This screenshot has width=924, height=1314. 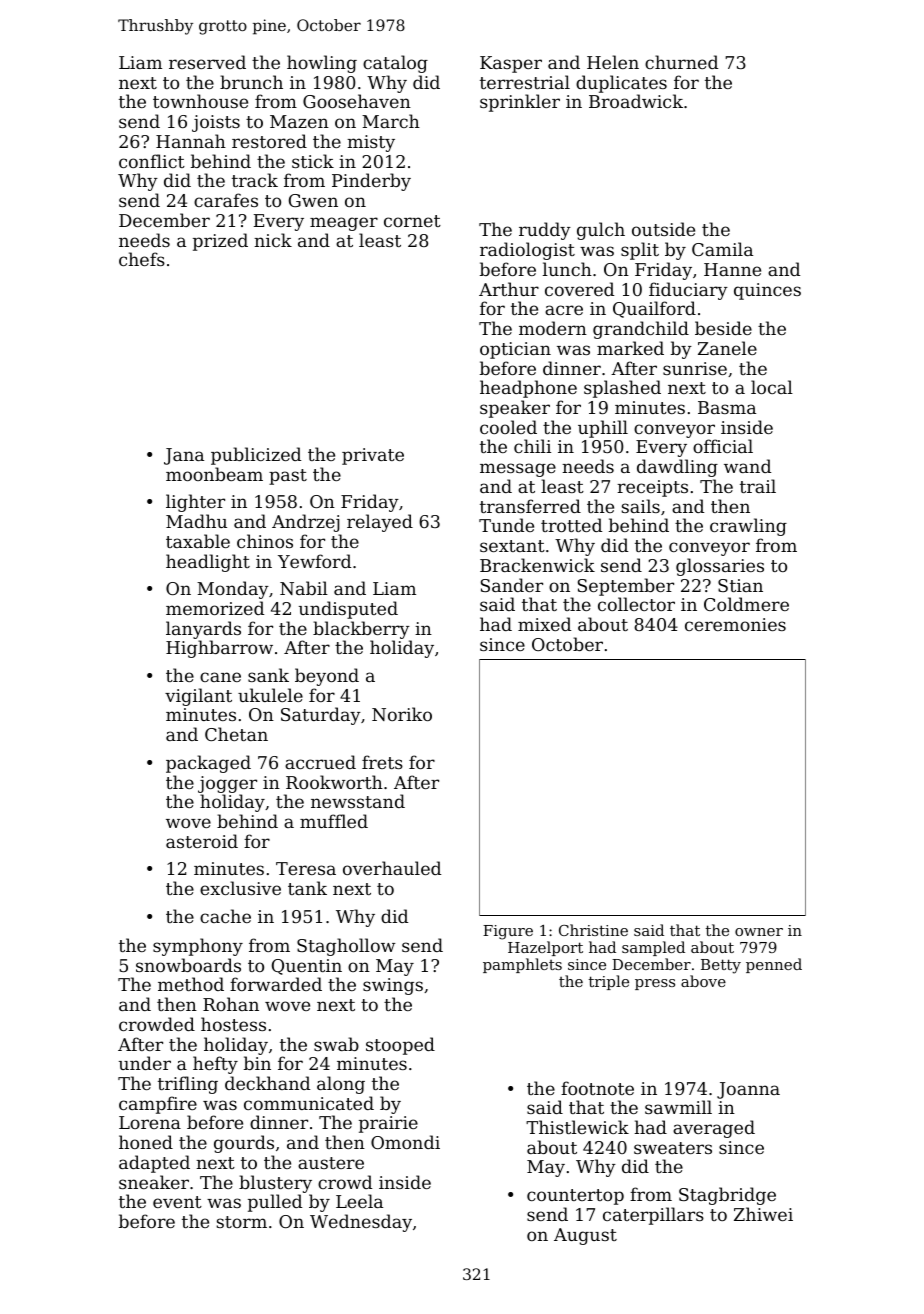 I want to click on taxable, so click(x=198, y=541).
